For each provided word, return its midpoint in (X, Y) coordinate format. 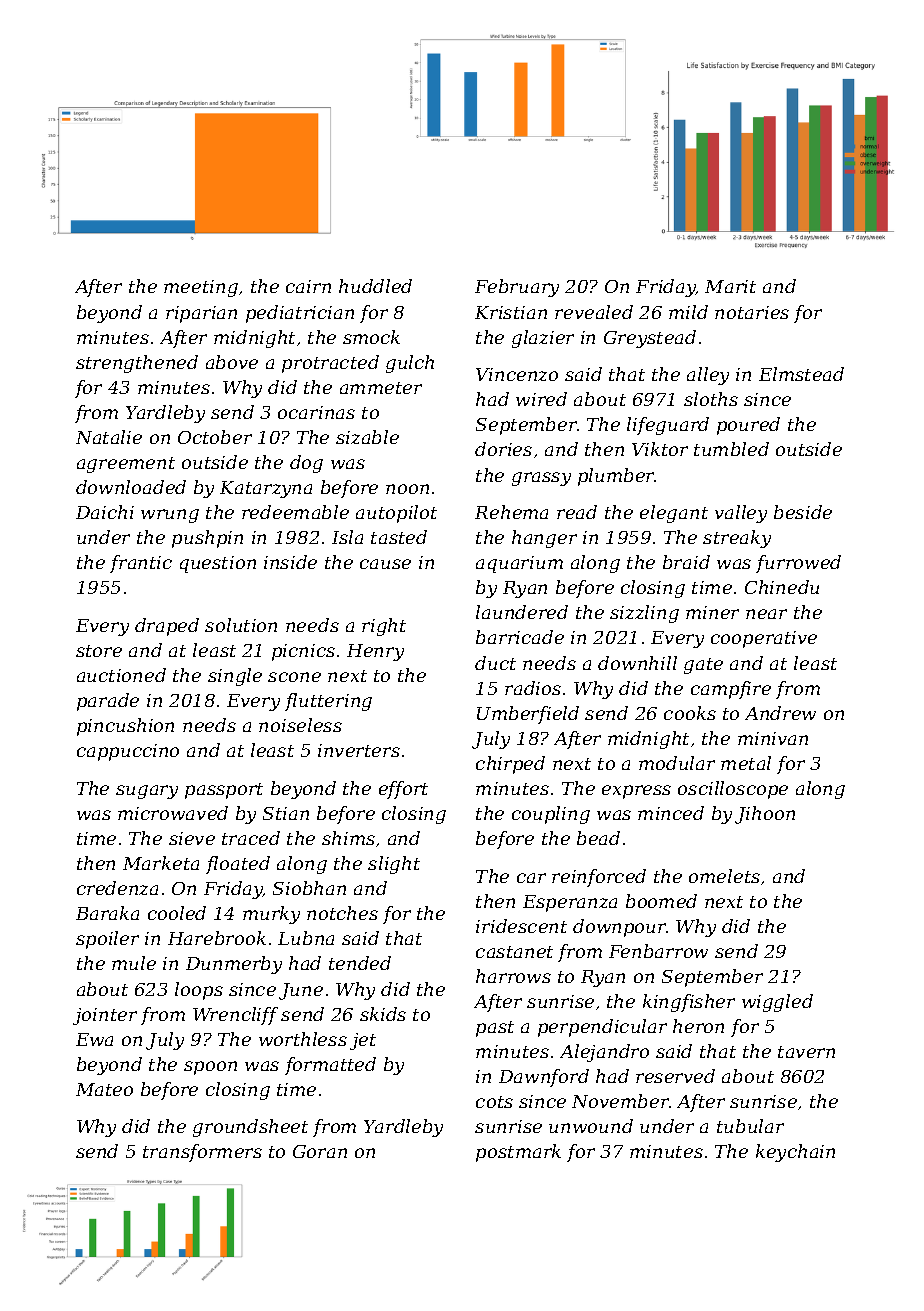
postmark (518, 1153)
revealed (594, 312)
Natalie (109, 437)
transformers (202, 1153)
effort (403, 790)
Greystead (650, 339)
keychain (795, 1153)
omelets (724, 876)
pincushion (125, 727)
